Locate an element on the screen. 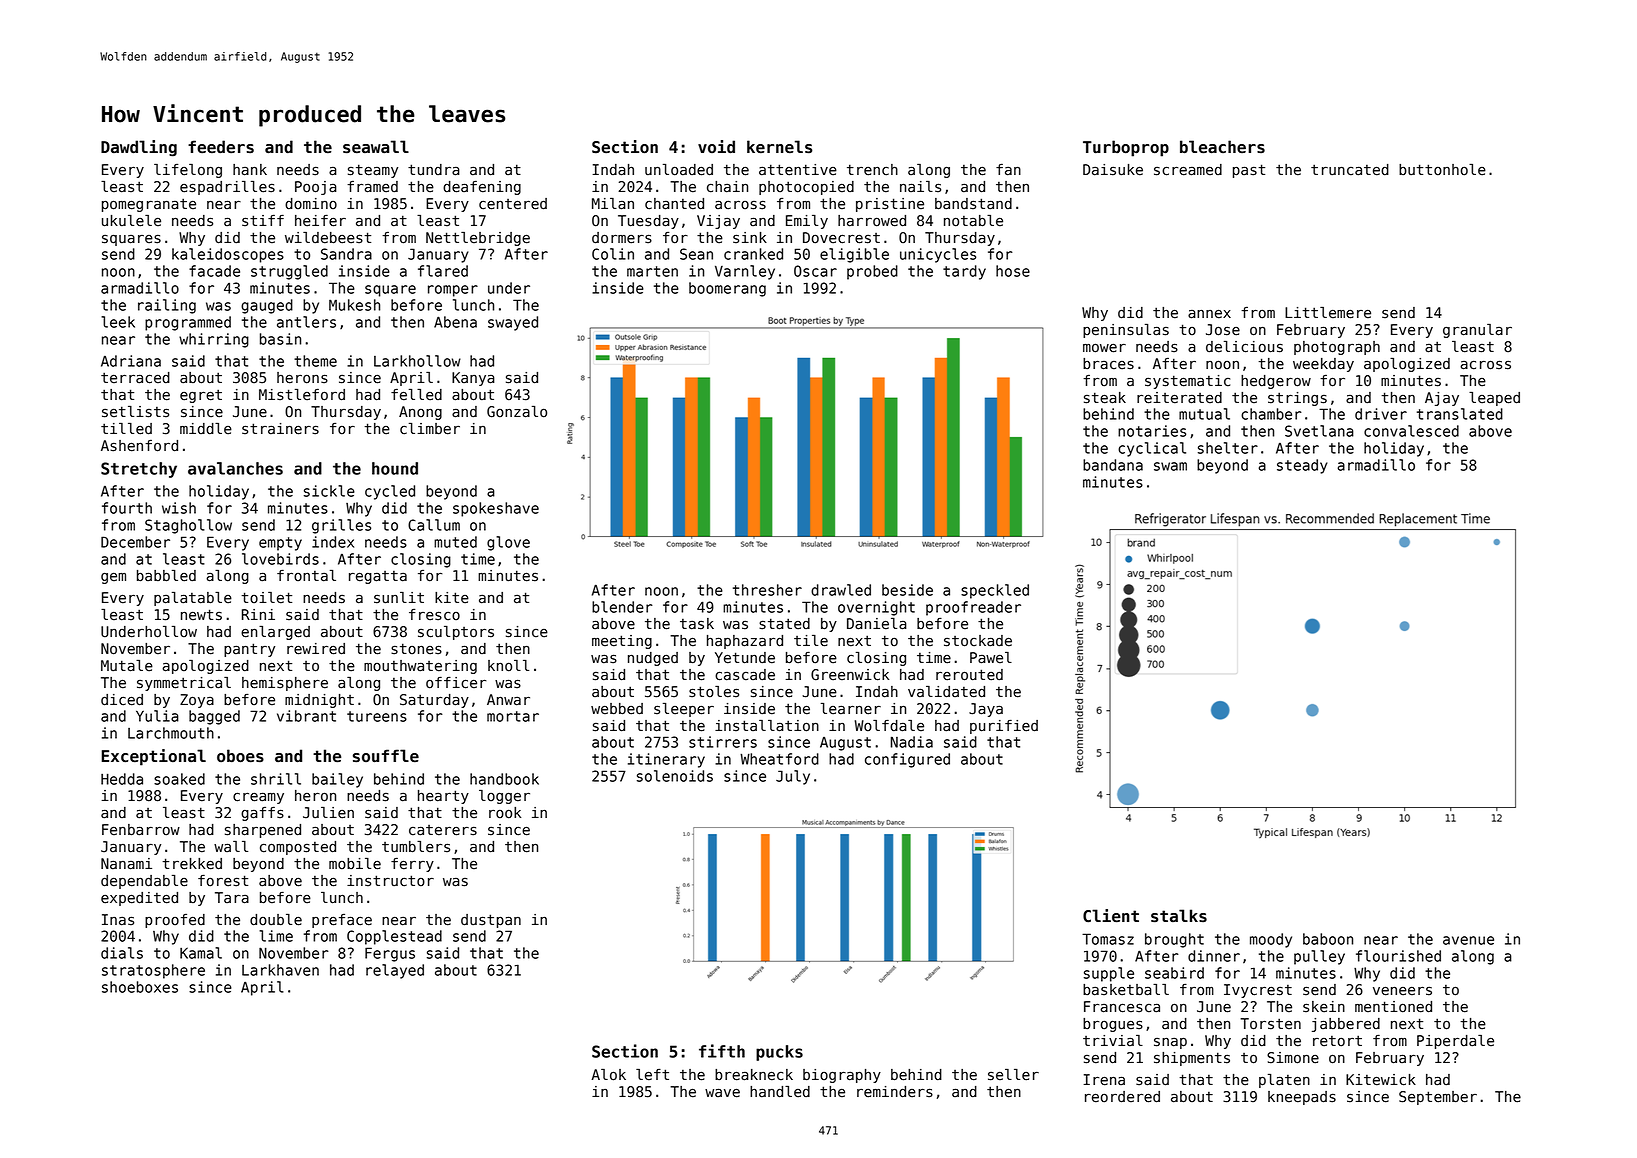  dials is located at coordinates (122, 953).
